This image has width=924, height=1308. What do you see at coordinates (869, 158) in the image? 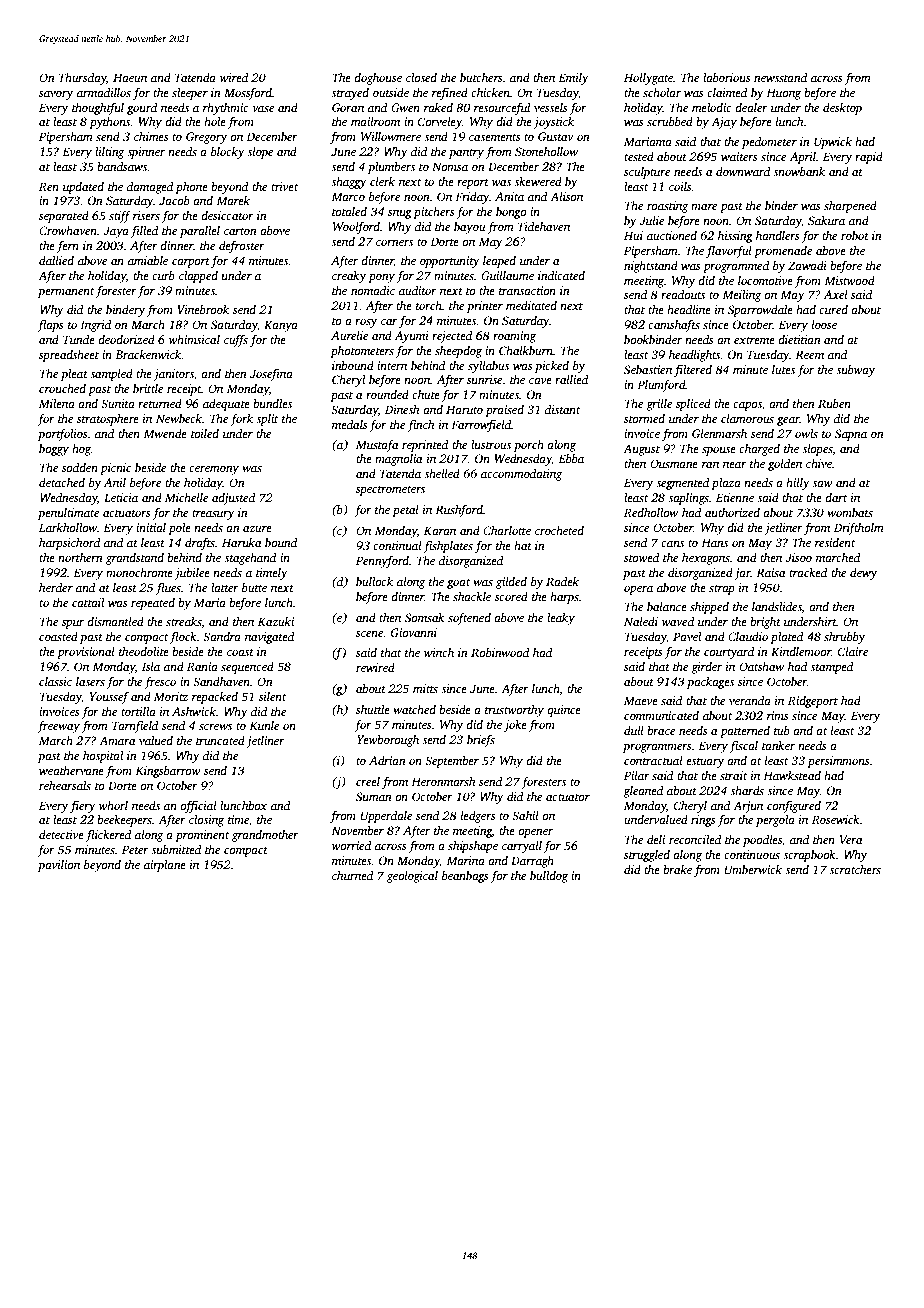
I see `rapid` at bounding box center [869, 158].
